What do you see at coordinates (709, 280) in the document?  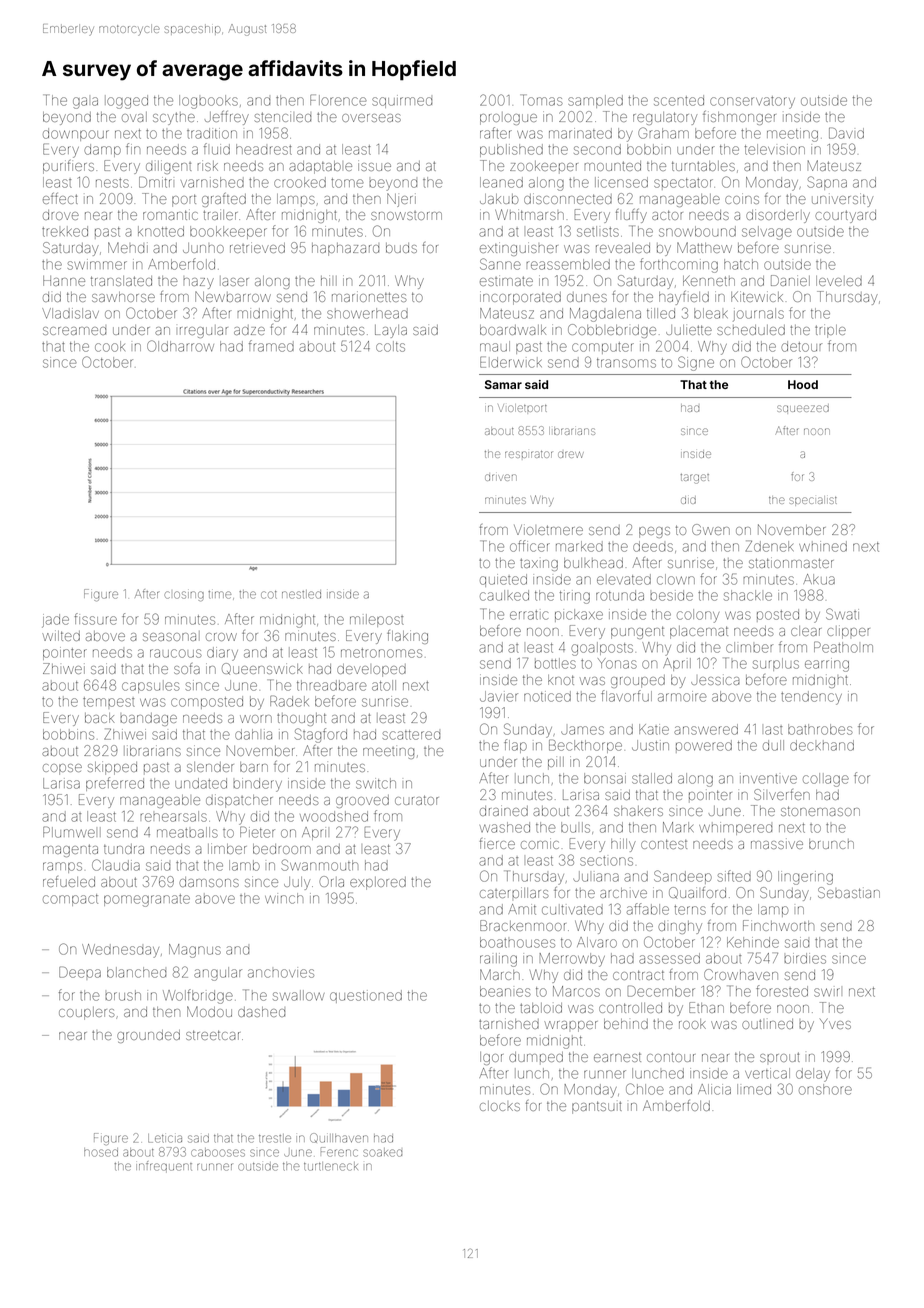 I see `Kenneth` at bounding box center [709, 280].
